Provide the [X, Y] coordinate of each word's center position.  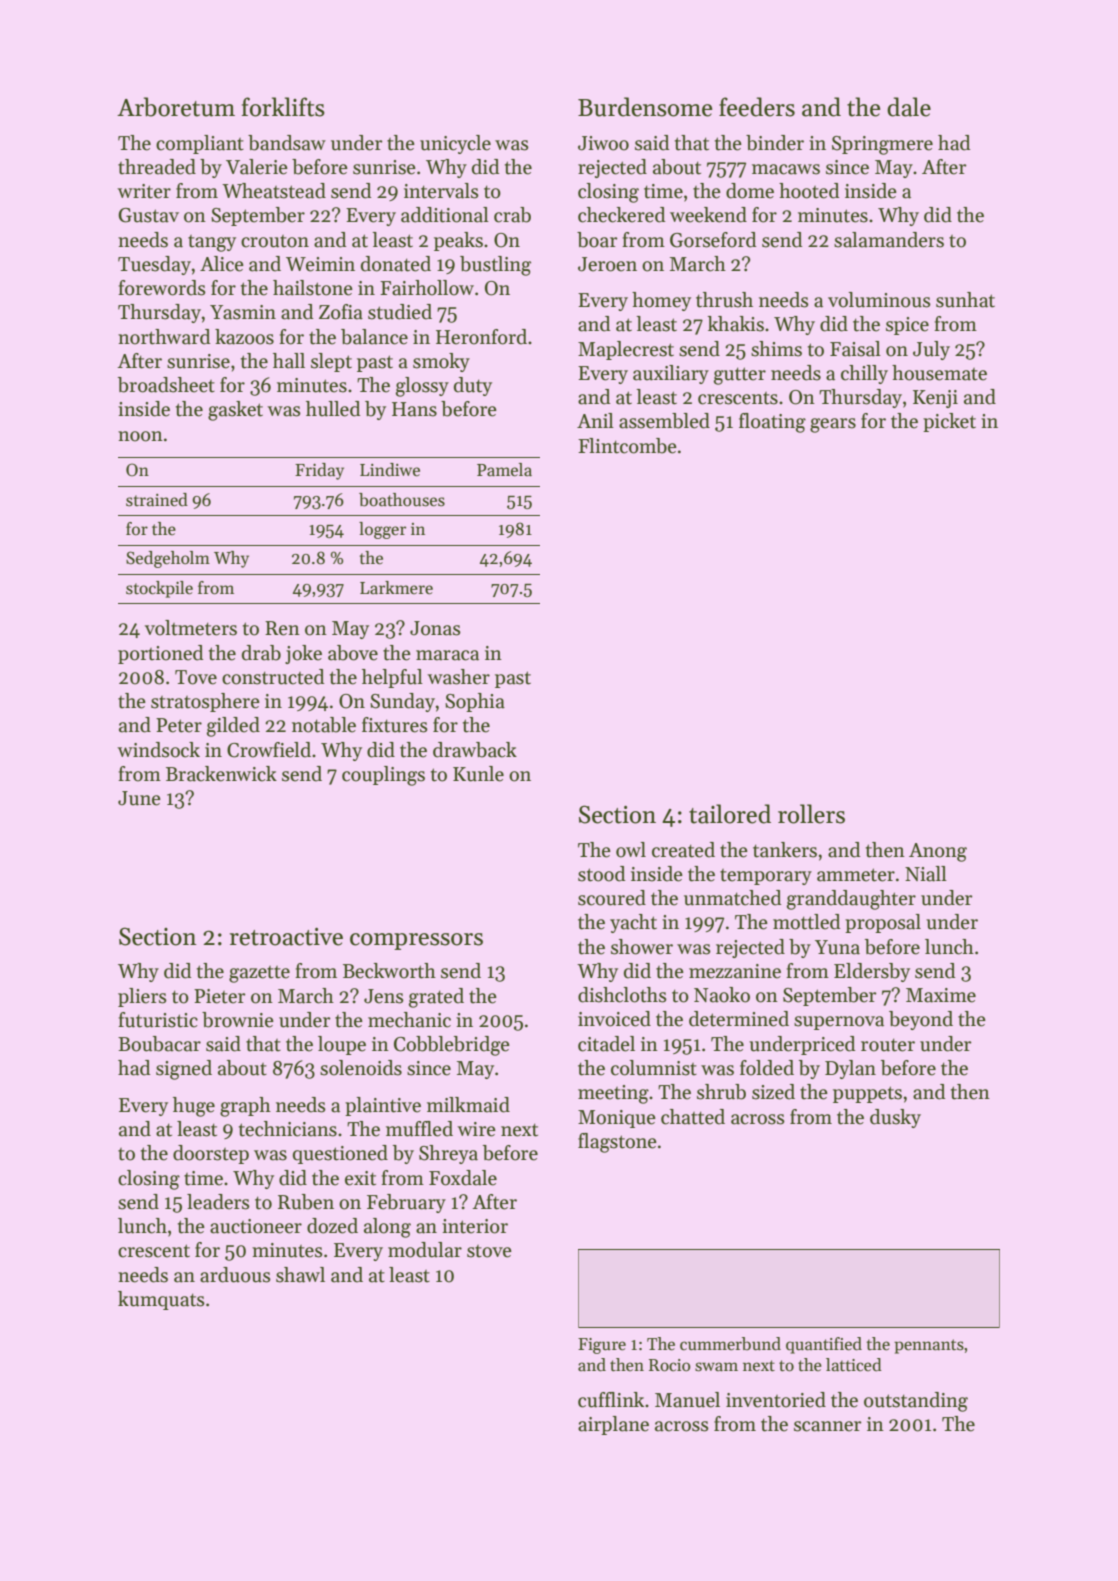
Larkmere [396, 588]
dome [750, 191]
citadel [606, 1044]
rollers [811, 814]
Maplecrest [626, 350]
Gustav [148, 215]
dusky [895, 1118]
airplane [613, 1425]
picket [949, 422]
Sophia [475, 702]
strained [157, 500]
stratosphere [205, 702]
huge [194, 1107]
